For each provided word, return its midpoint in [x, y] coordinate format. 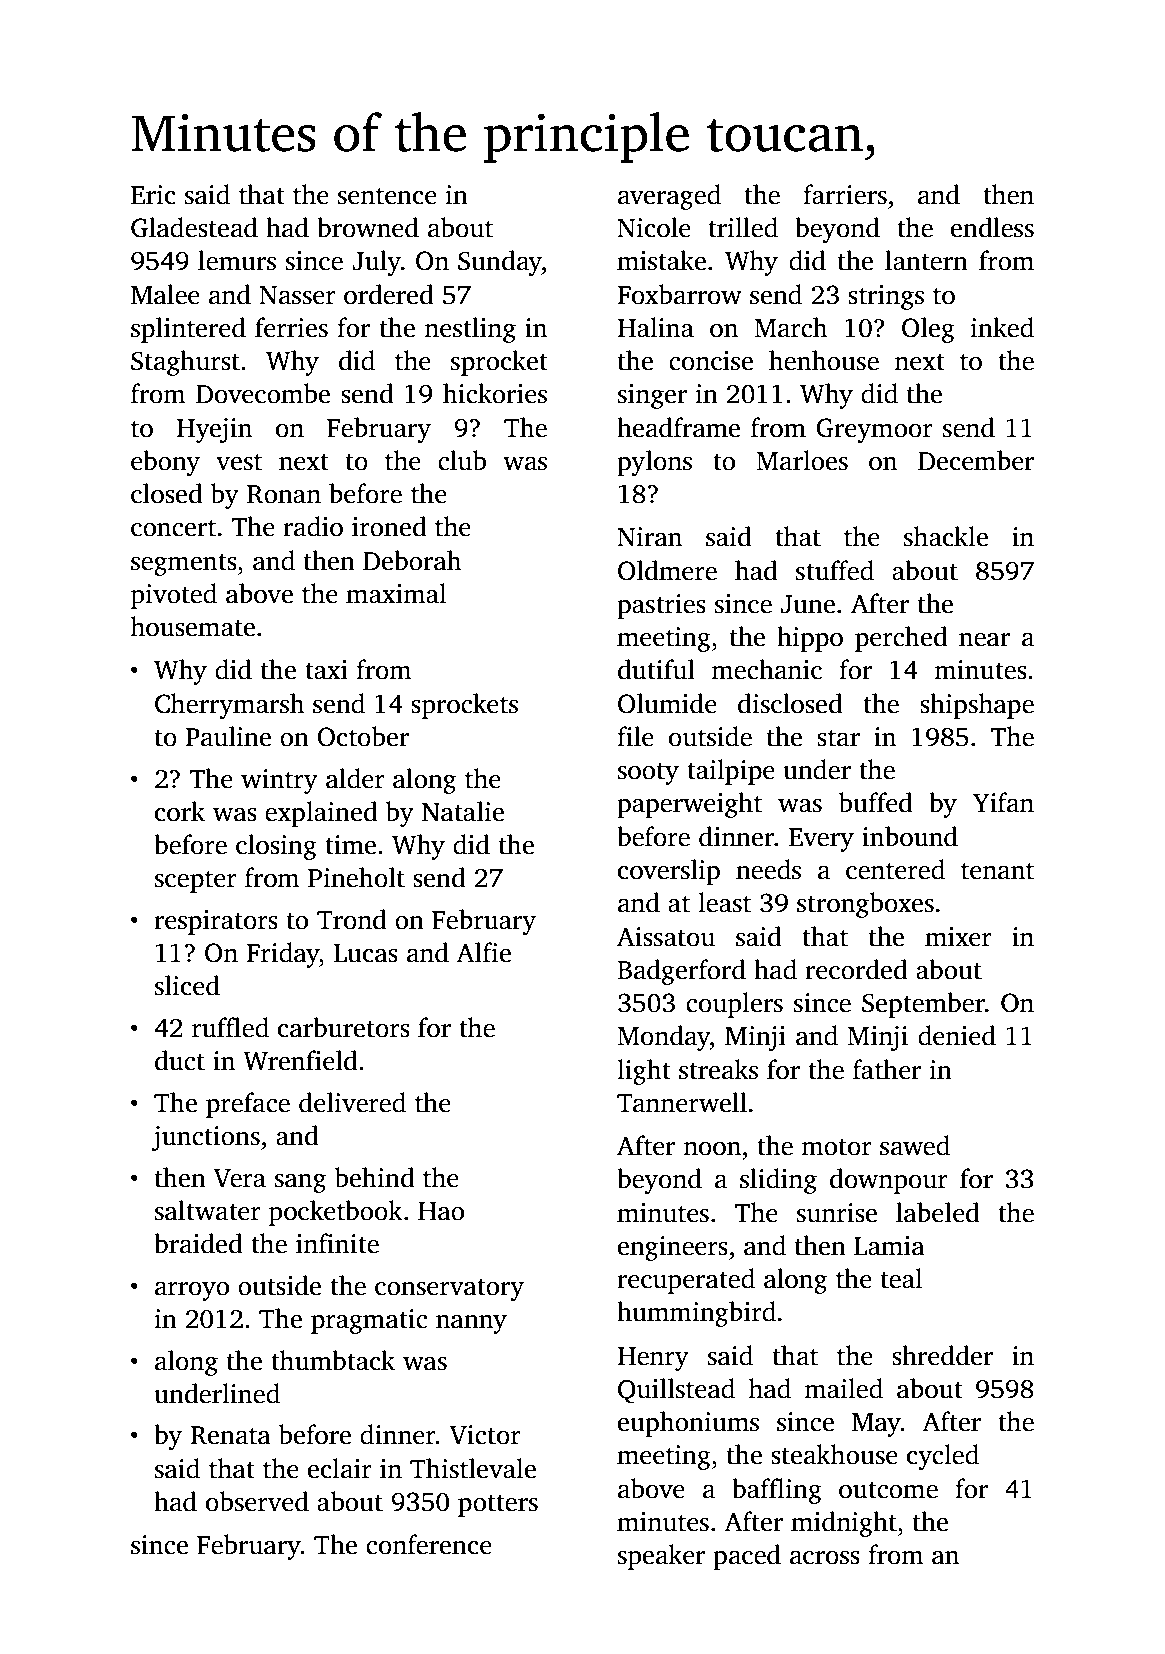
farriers [845, 194]
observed [257, 1501]
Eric [153, 195]
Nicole [654, 227]
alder [355, 778]
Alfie [483, 952]
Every [821, 840]
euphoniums [688, 1424]
